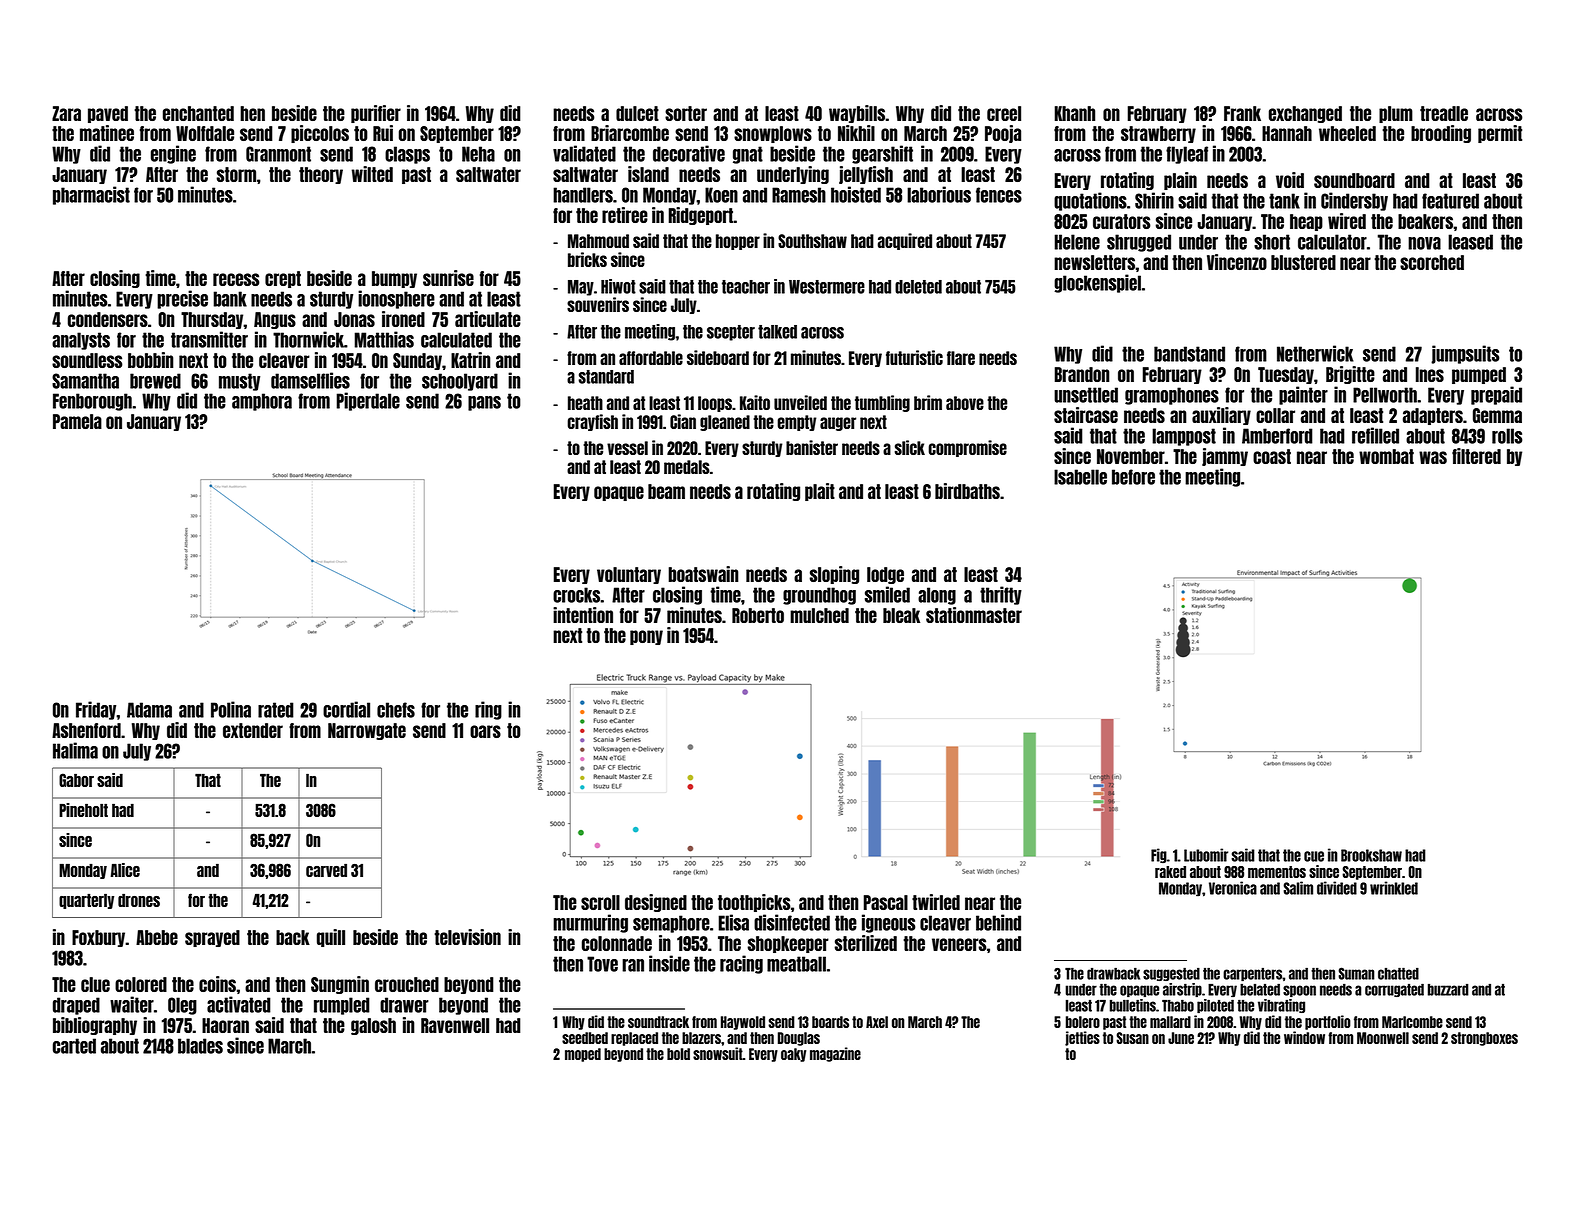 The image size is (1575, 1217). I want to click on oars, so click(485, 731).
